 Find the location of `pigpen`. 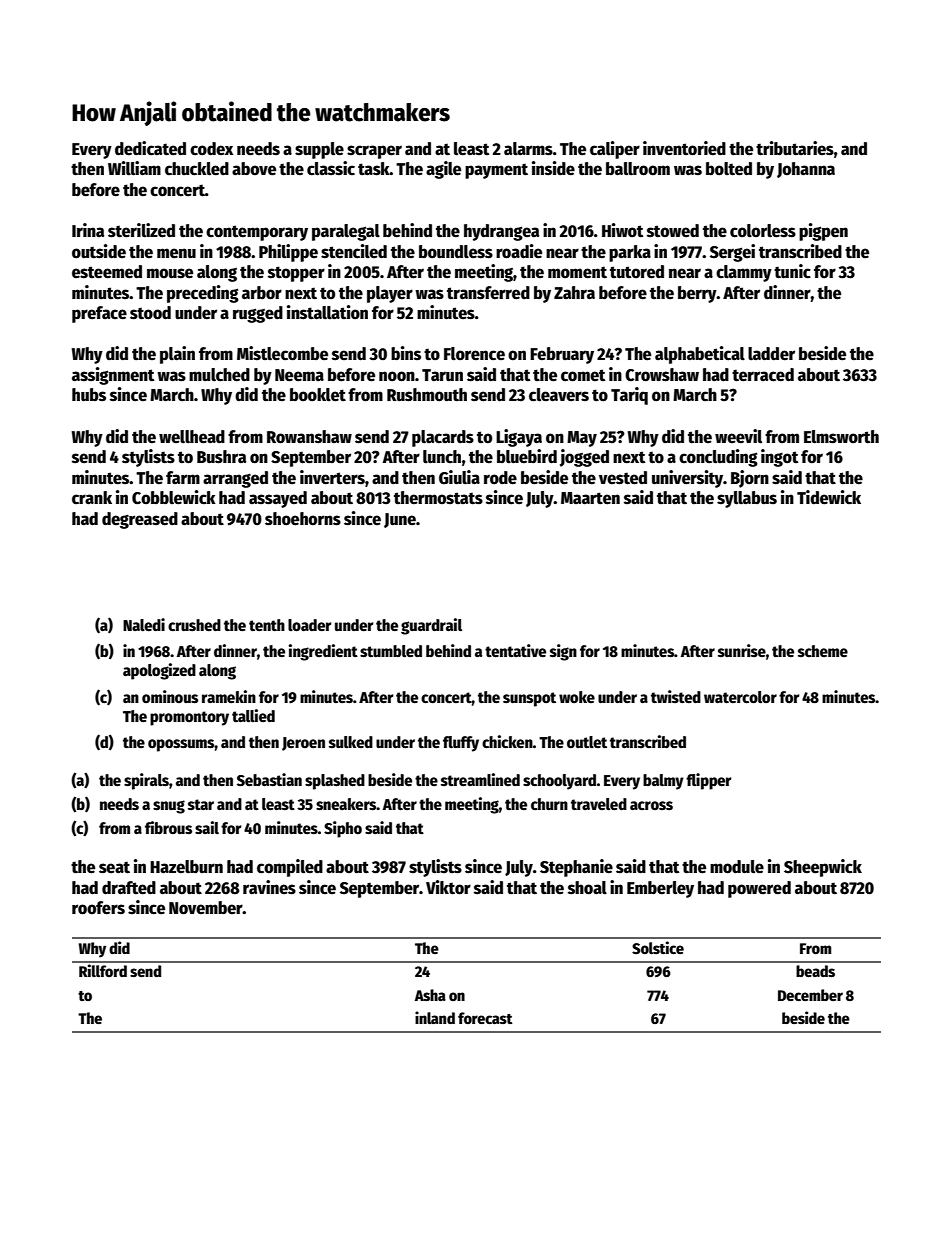

pigpen is located at coordinates (823, 232).
